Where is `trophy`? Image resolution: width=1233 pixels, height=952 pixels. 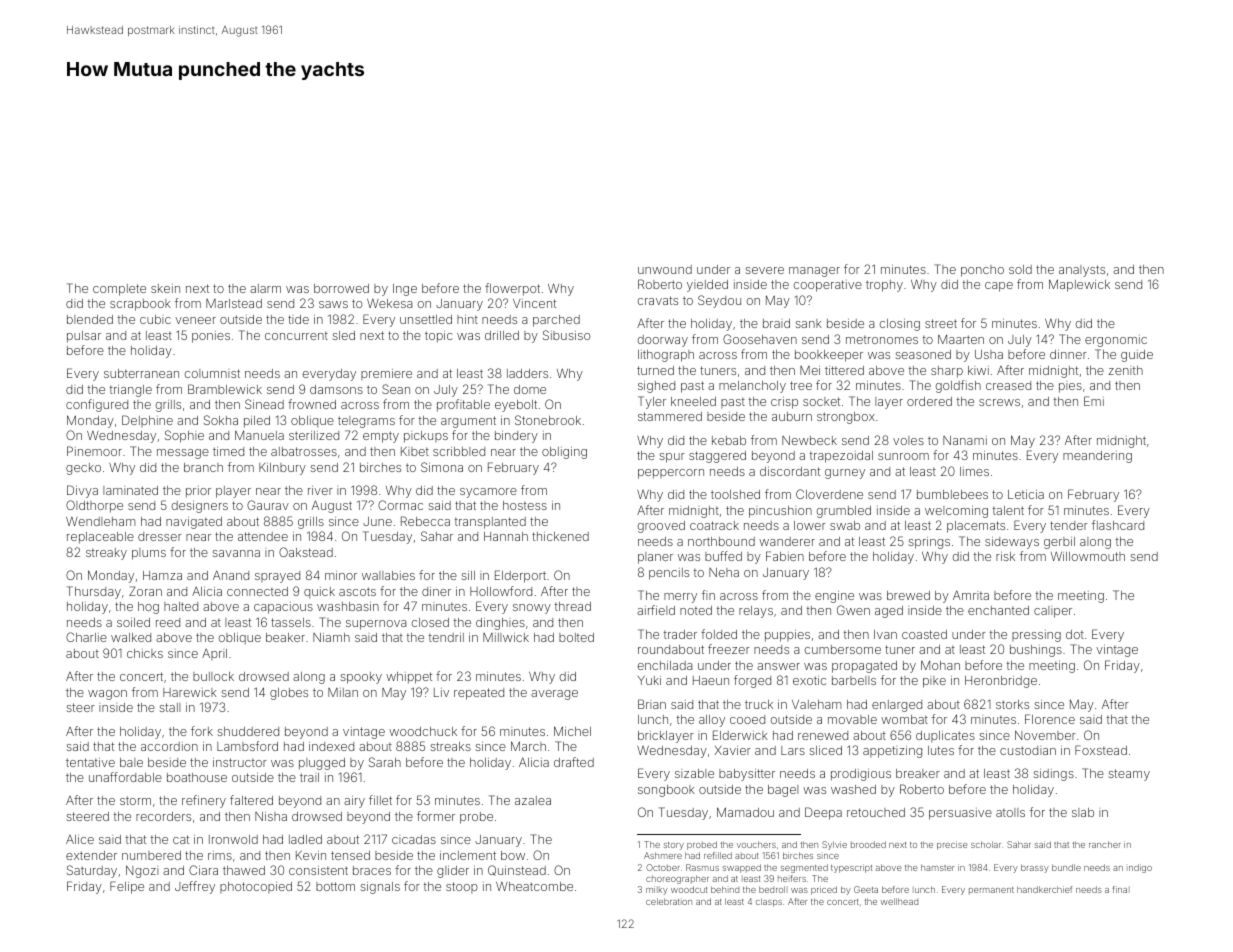
trophy is located at coordinates (884, 286).
